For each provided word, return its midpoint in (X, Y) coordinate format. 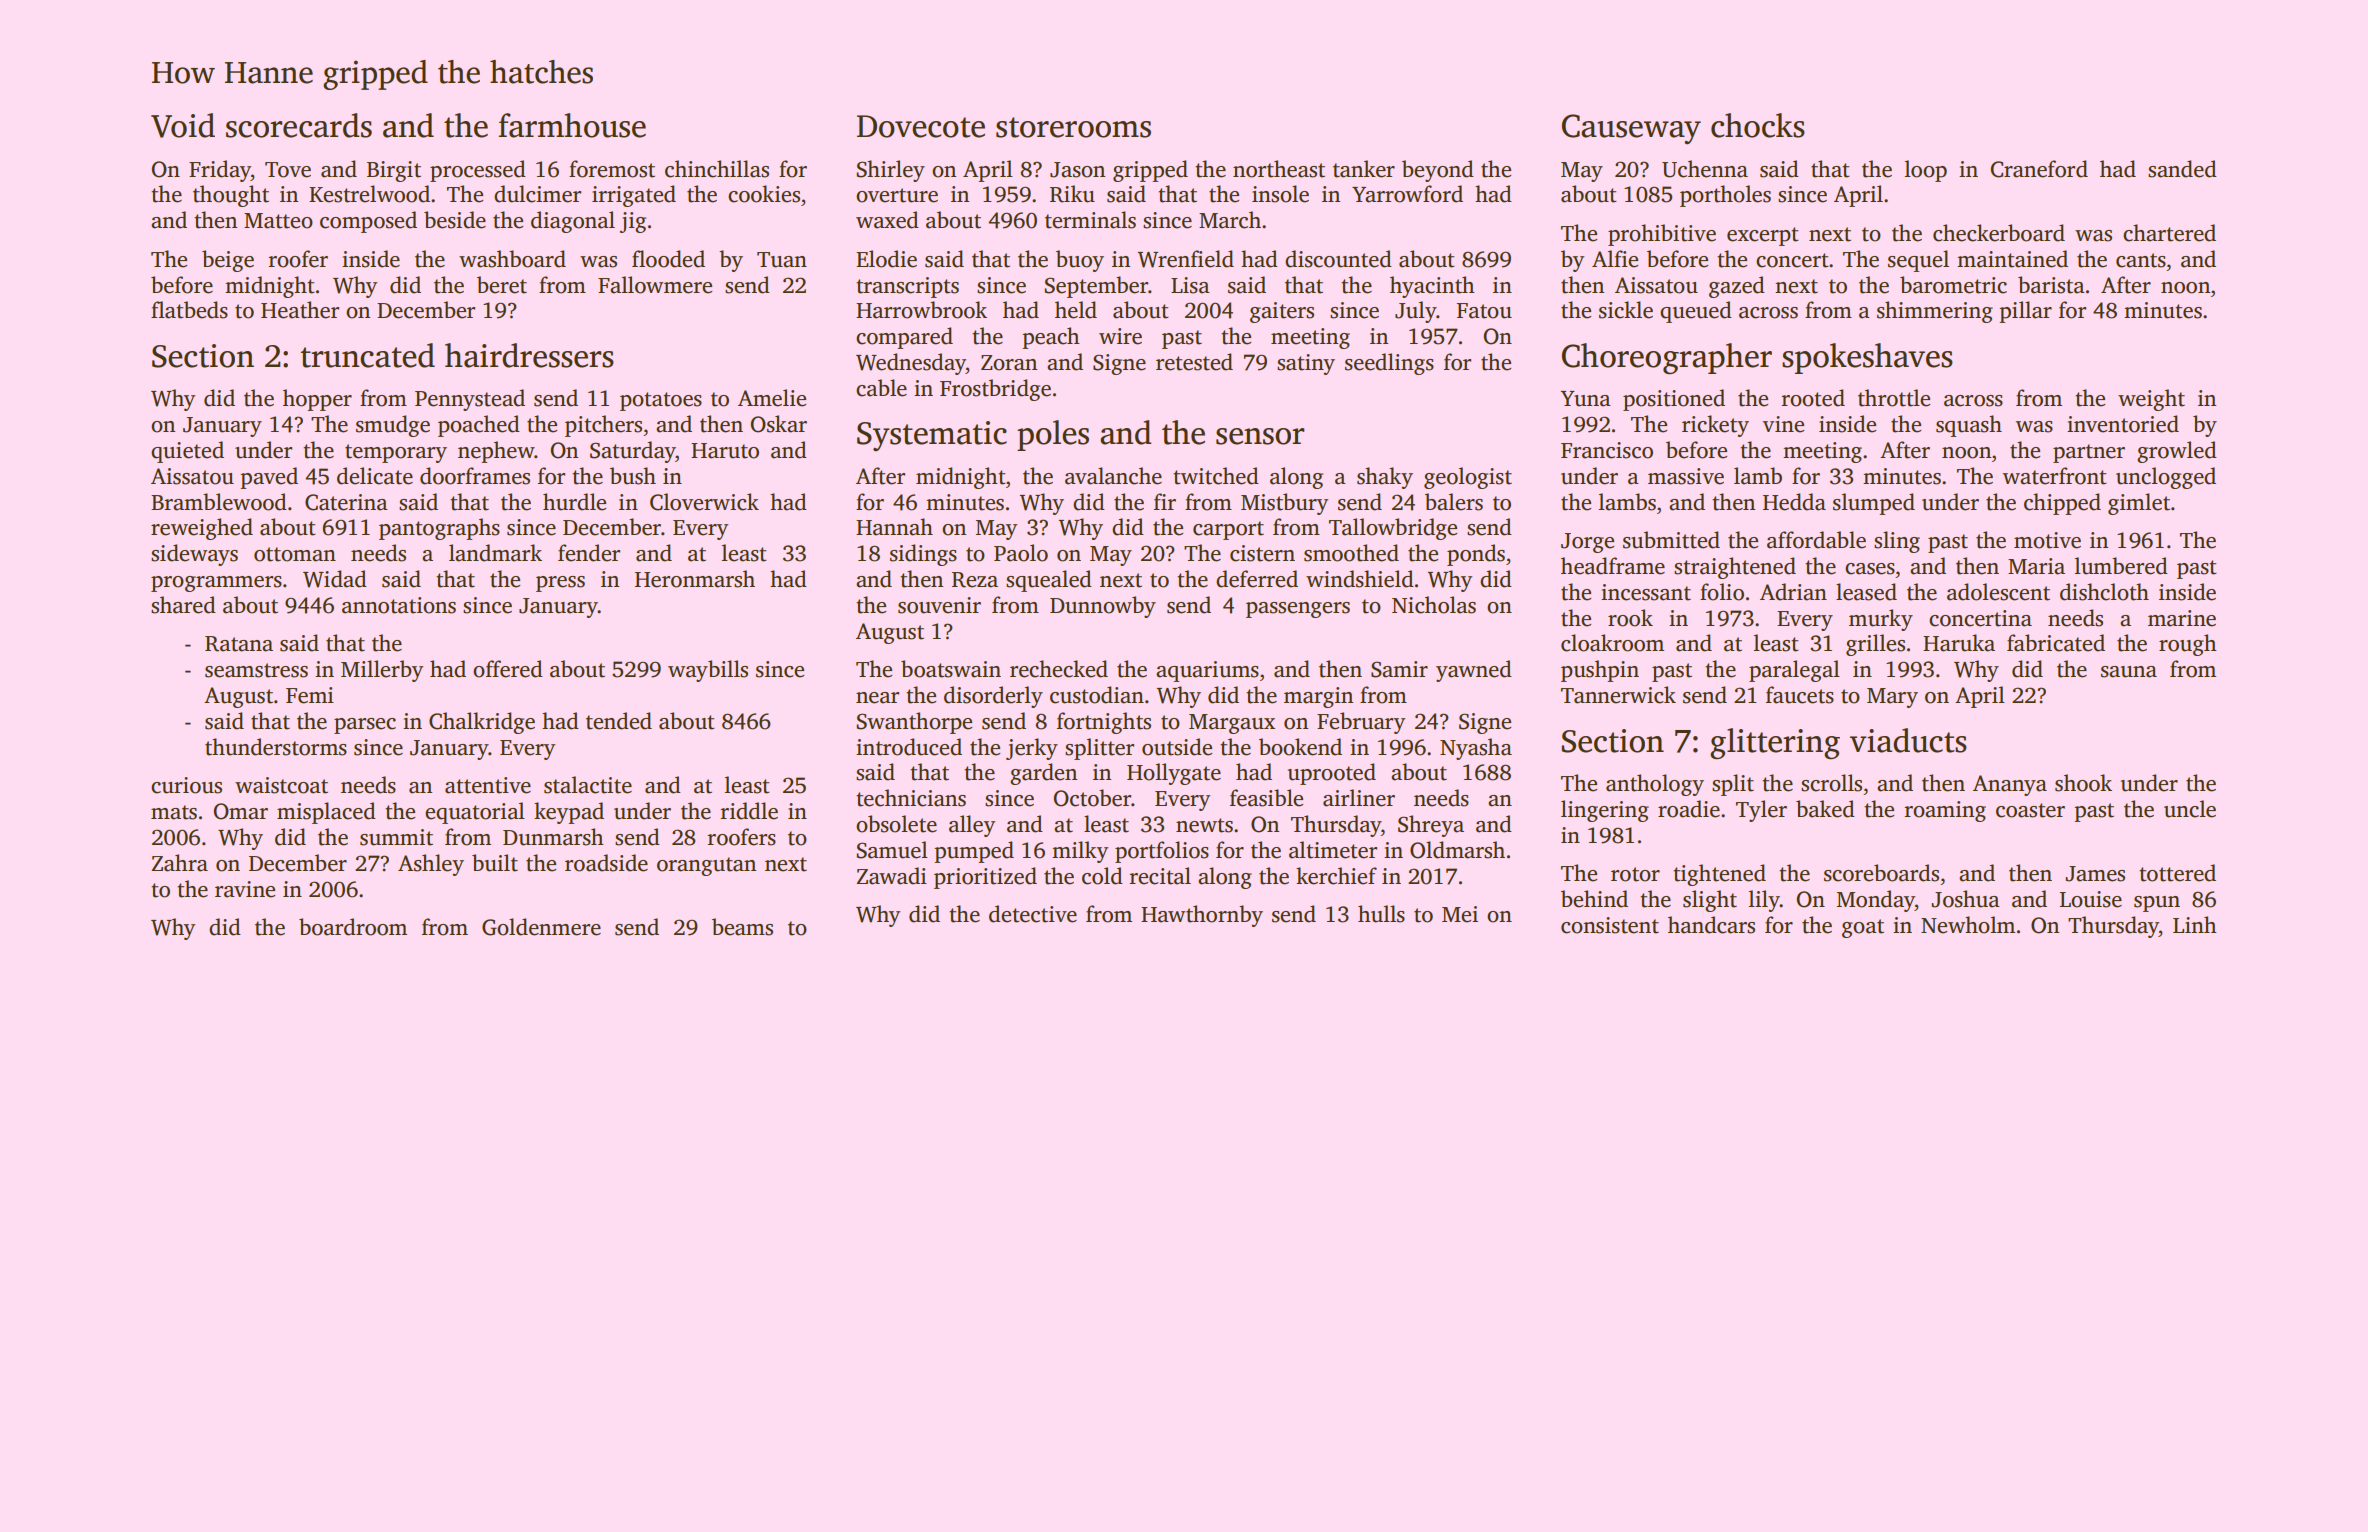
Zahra (179, 863)
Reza (975, 580)
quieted (187, 452)
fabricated (2056, 643)
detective (1033, 914)
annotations (399, 605)
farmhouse (572, 125)
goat (1863, 928)
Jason (1077, 170)
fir (1165, 501)
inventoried (2123, 424)
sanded (2182, 169)
